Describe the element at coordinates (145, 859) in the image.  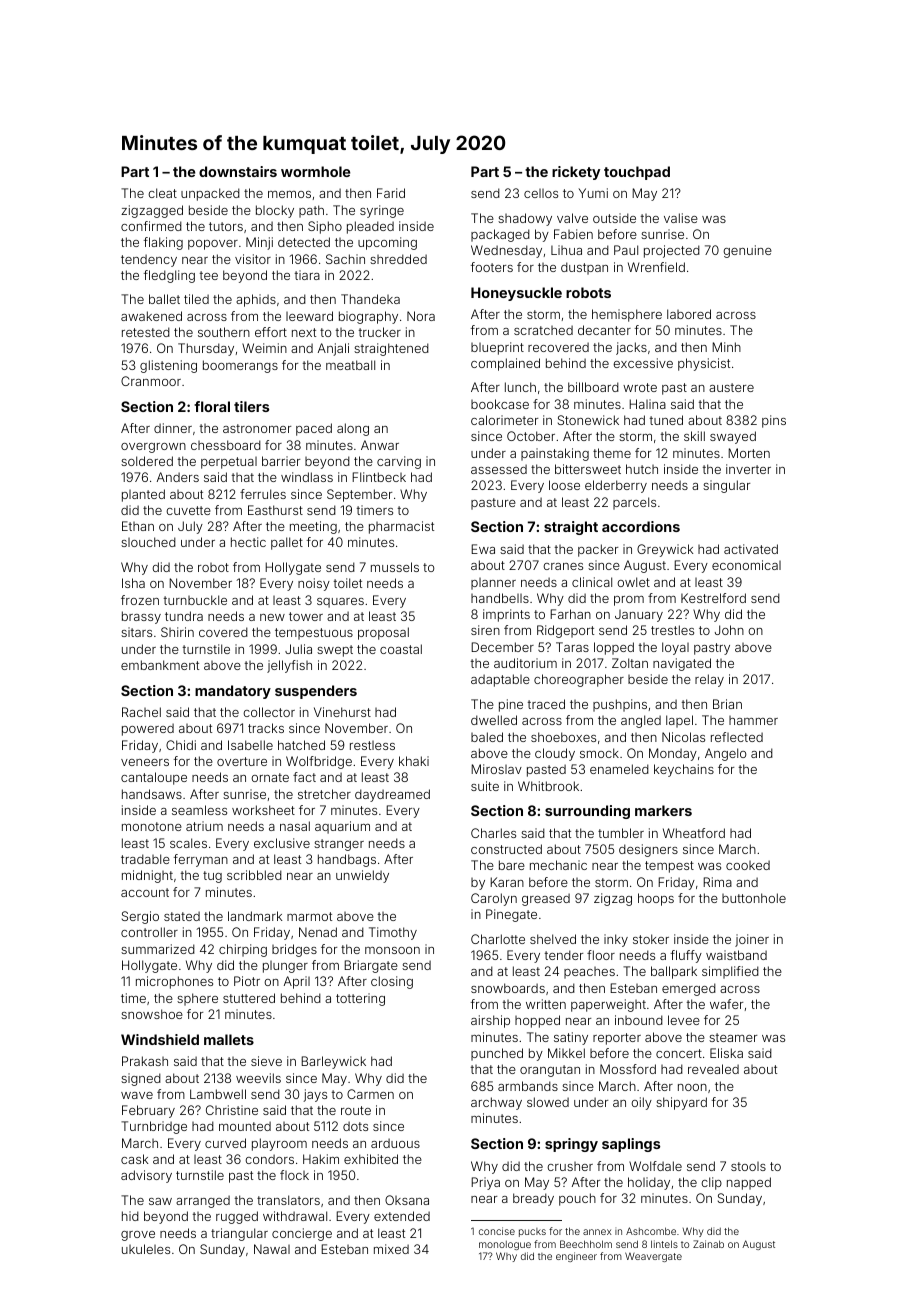
I see `tradable` at that location.
